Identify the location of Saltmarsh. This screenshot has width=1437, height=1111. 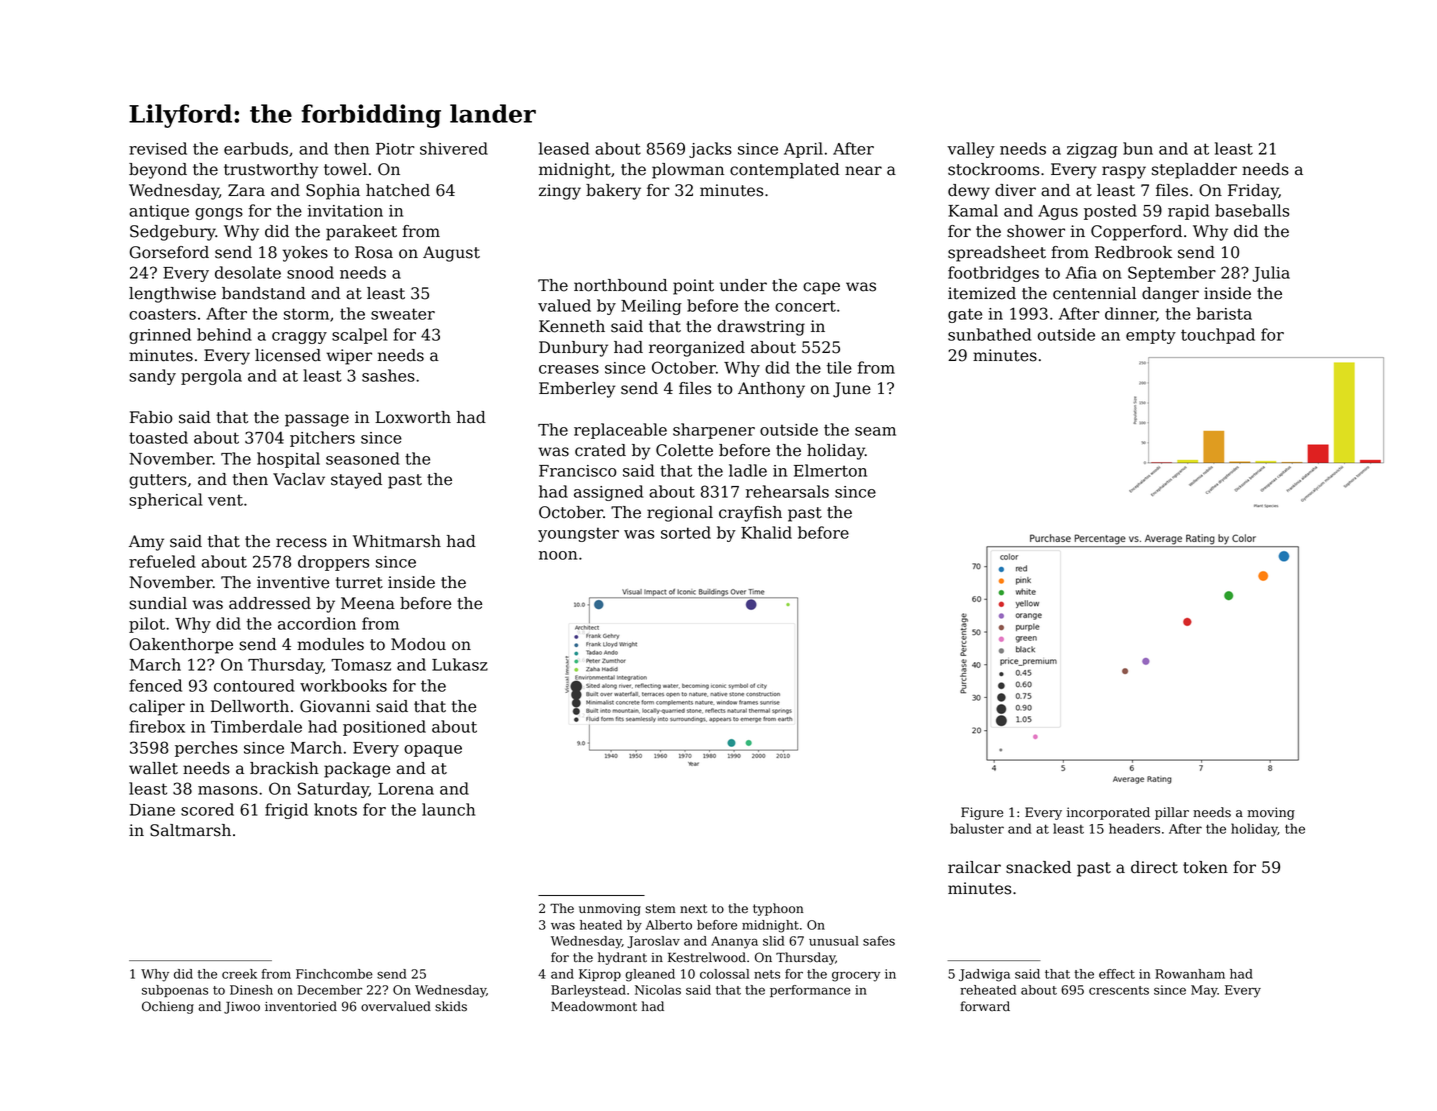
(190, 830).
